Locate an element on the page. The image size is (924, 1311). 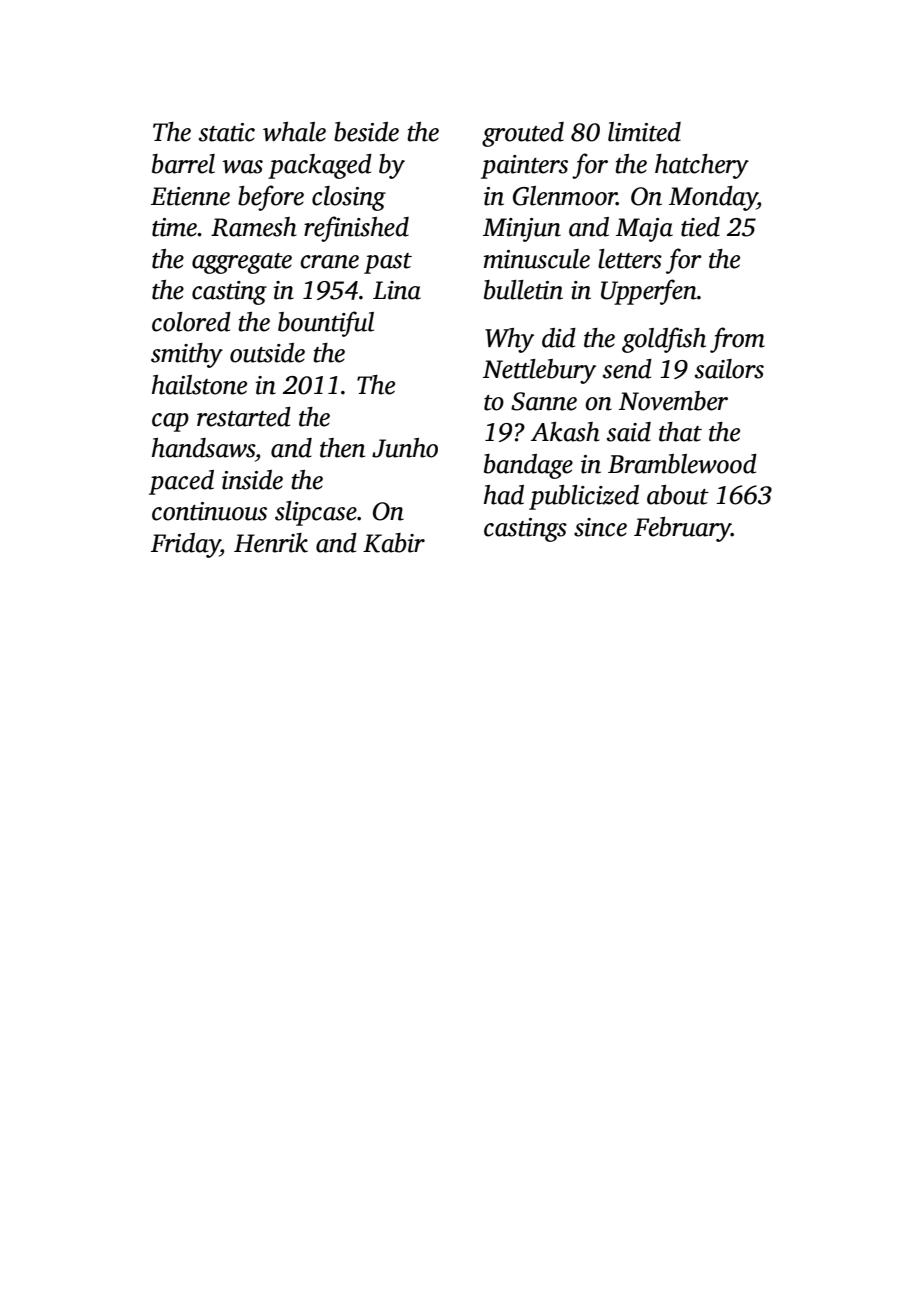
was is located at coordinates (242, 167).
